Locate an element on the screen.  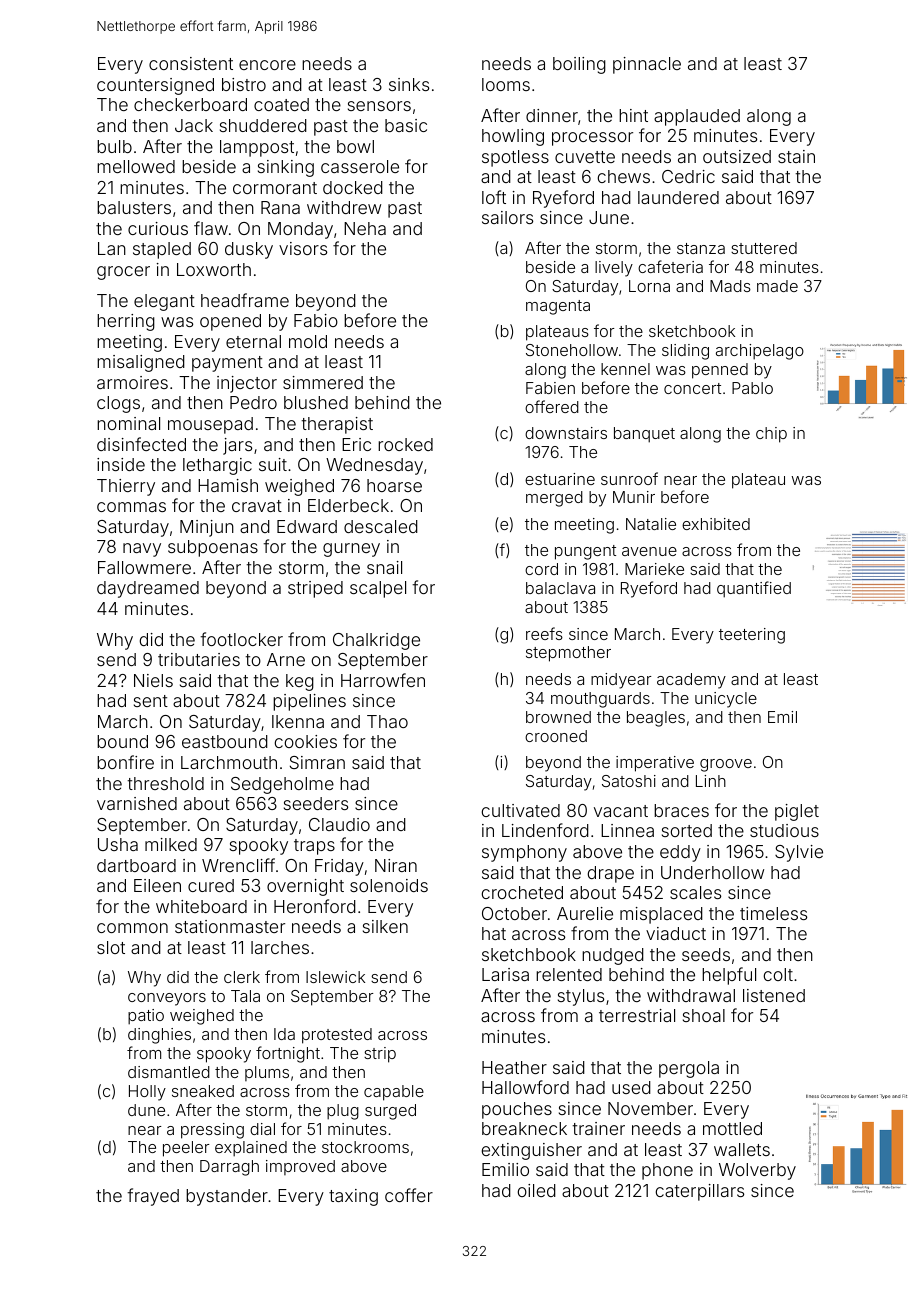
shuddered is located at coordinates (263, 125).
